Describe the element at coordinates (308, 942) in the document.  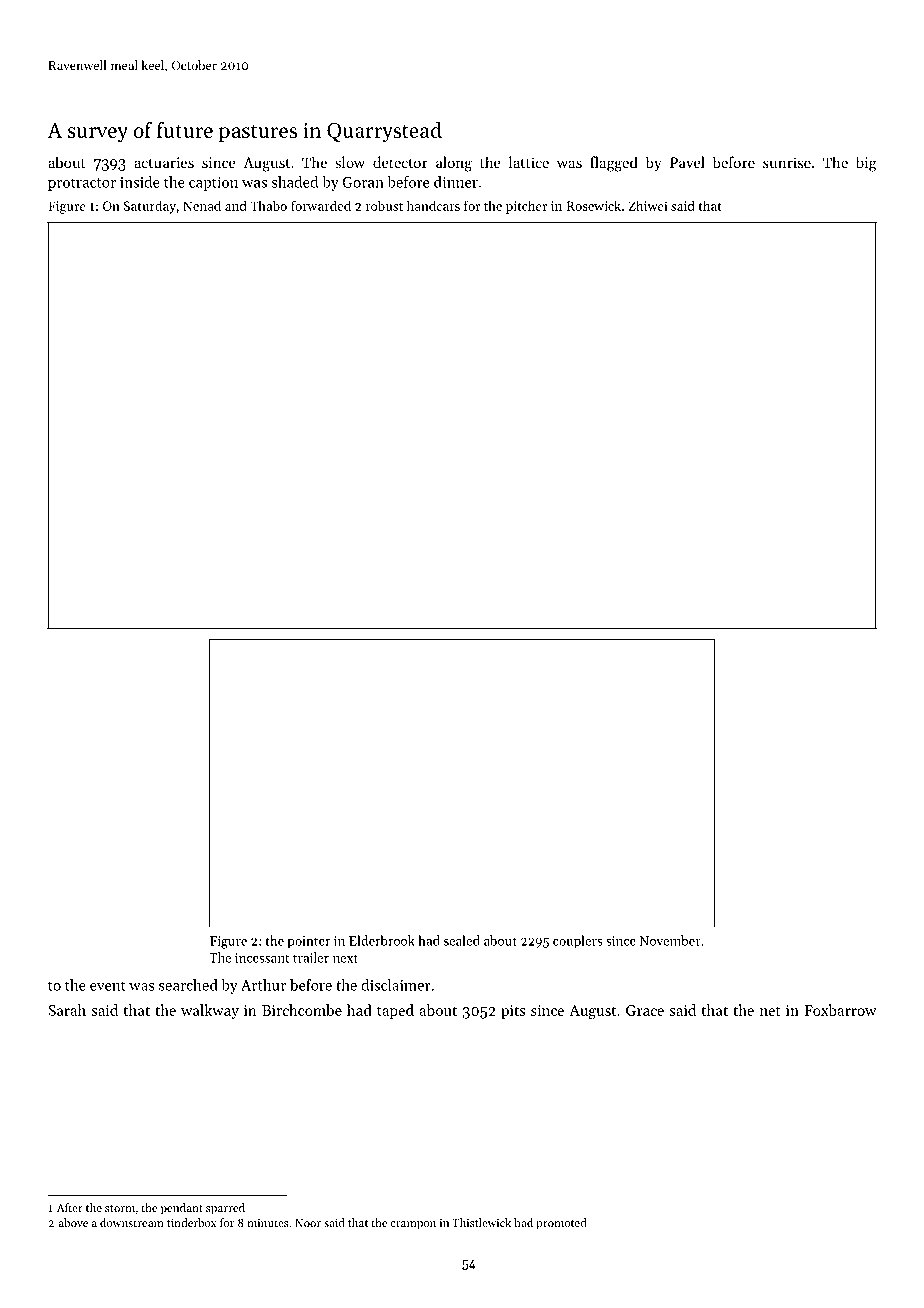
I see `pointer` at that location.
